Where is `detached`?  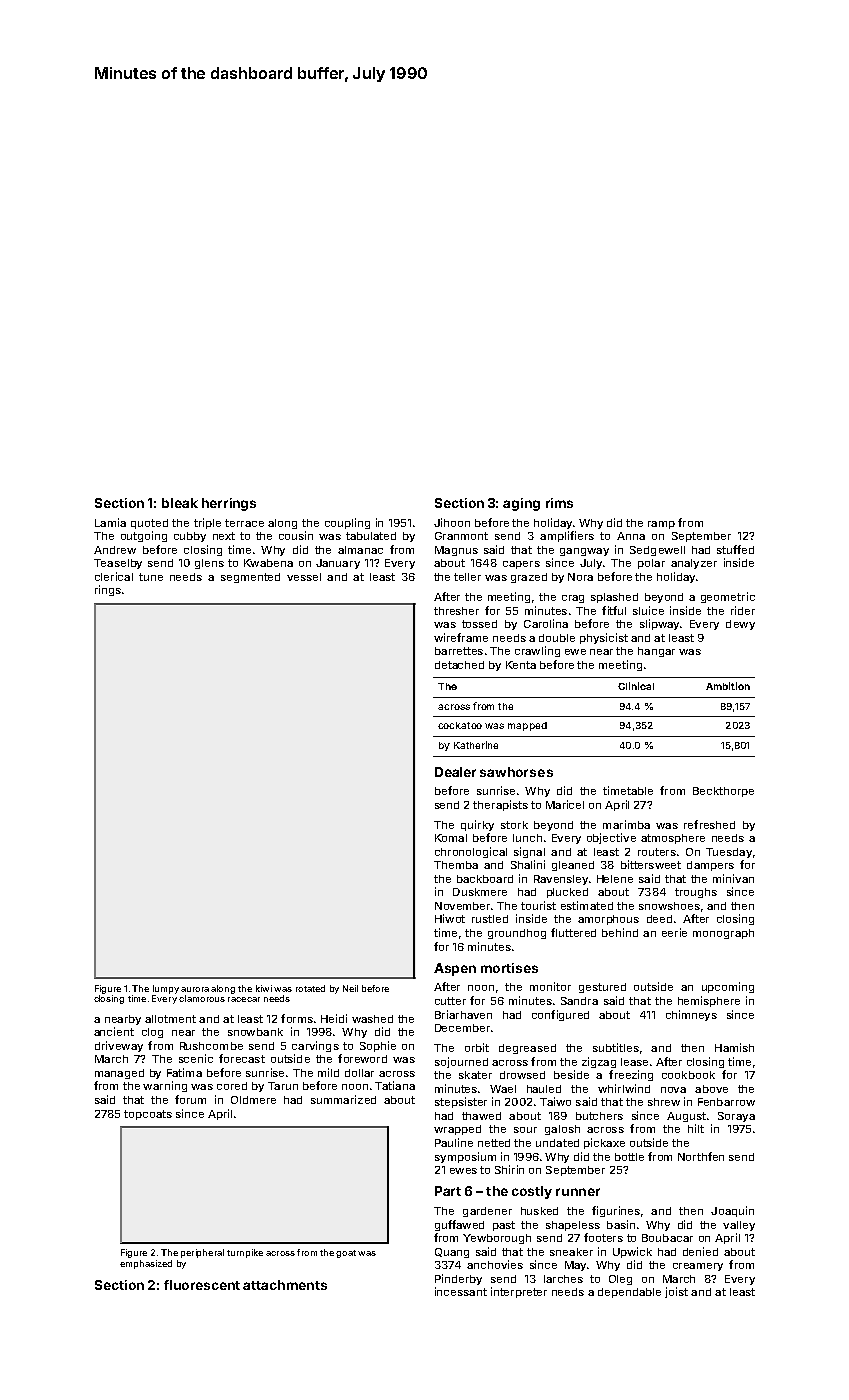
detached is located at coordinates (459, 665).
